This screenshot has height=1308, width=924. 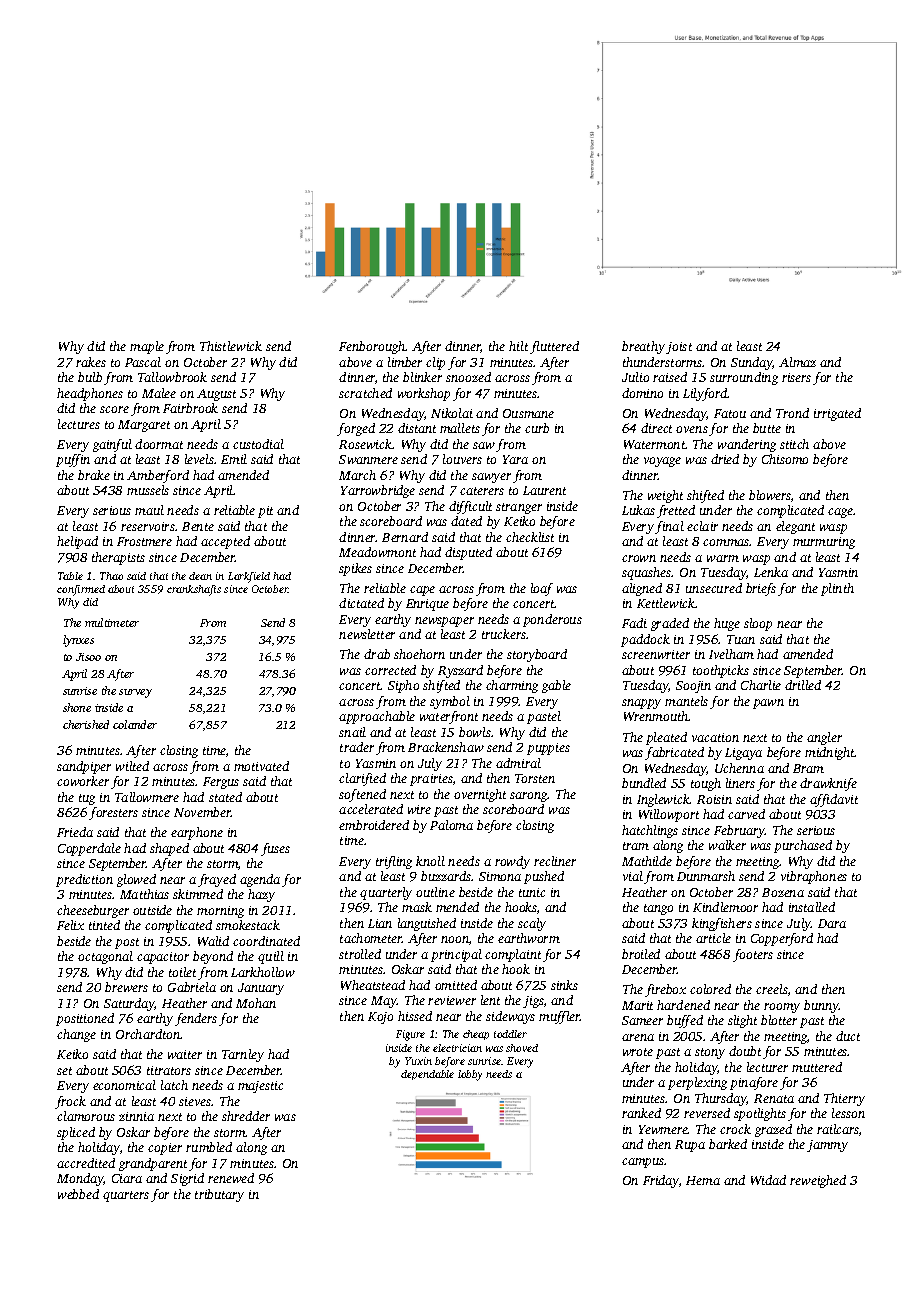 I want to click on Laurent, so click(x=544, y=490).
